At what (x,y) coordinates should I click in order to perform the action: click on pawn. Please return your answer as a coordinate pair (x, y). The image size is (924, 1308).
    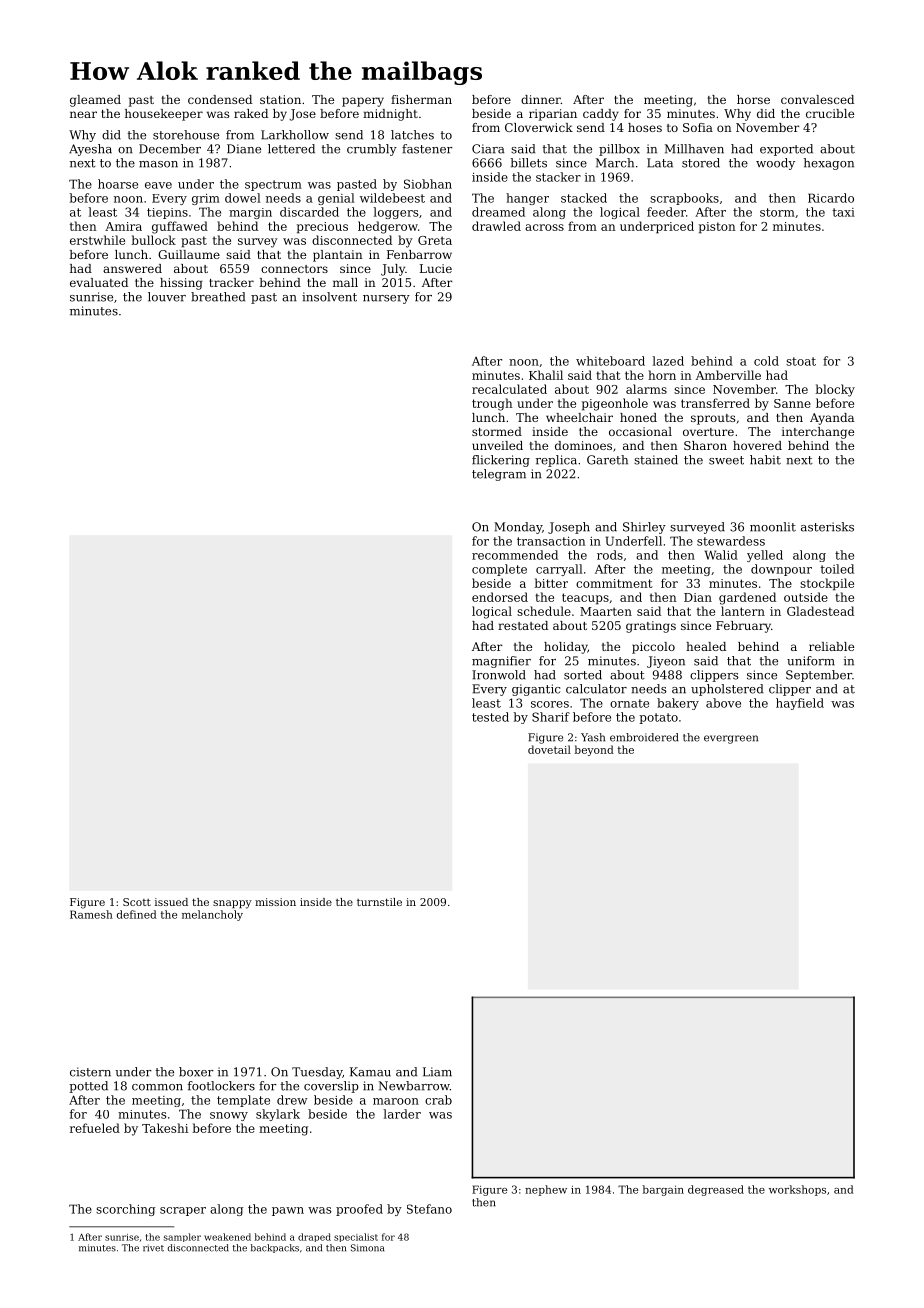
    Looking at the image, I should click on (288, 1211).
